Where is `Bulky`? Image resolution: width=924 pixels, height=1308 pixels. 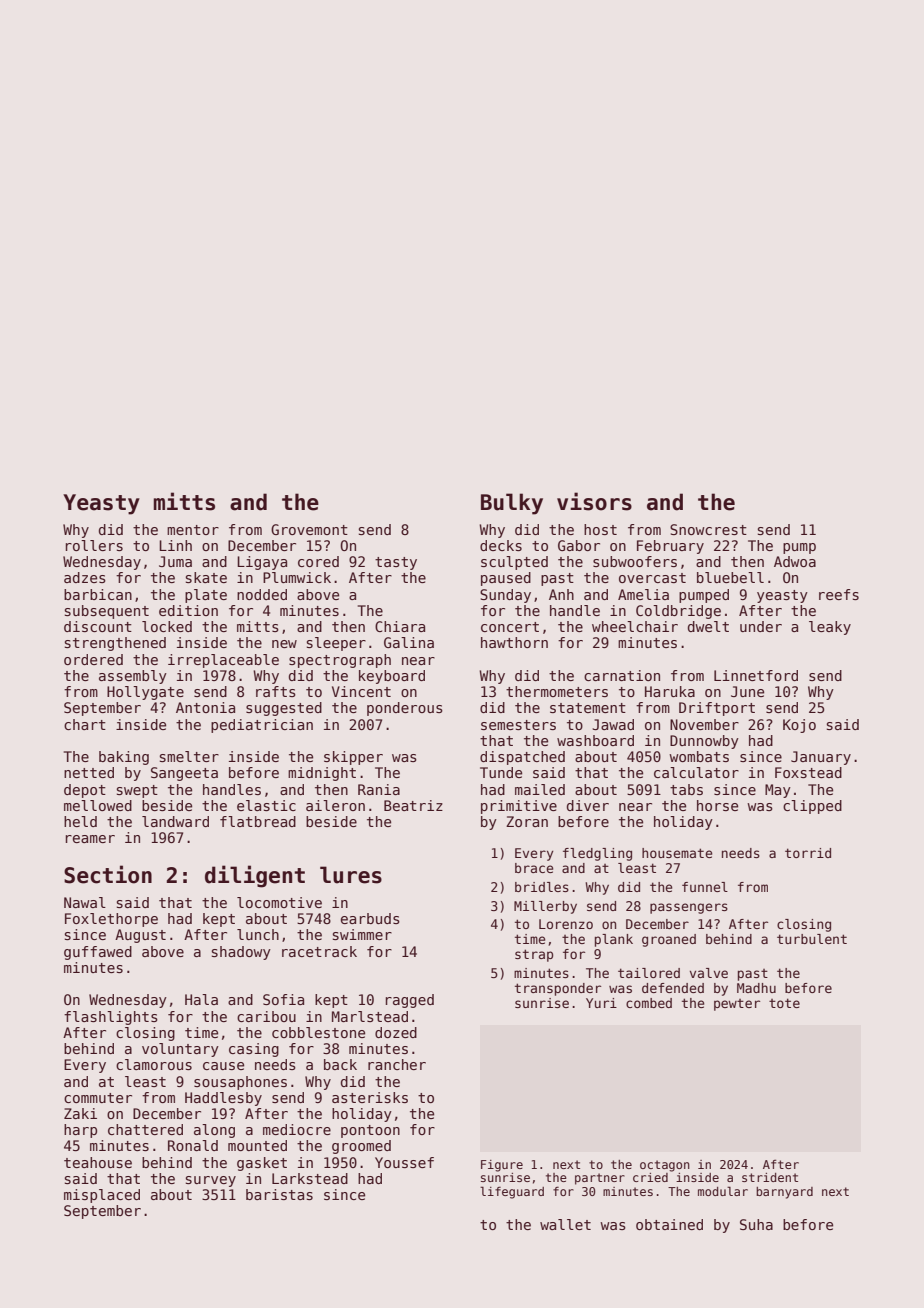 Bulky is located at coordinates (512, 504).
